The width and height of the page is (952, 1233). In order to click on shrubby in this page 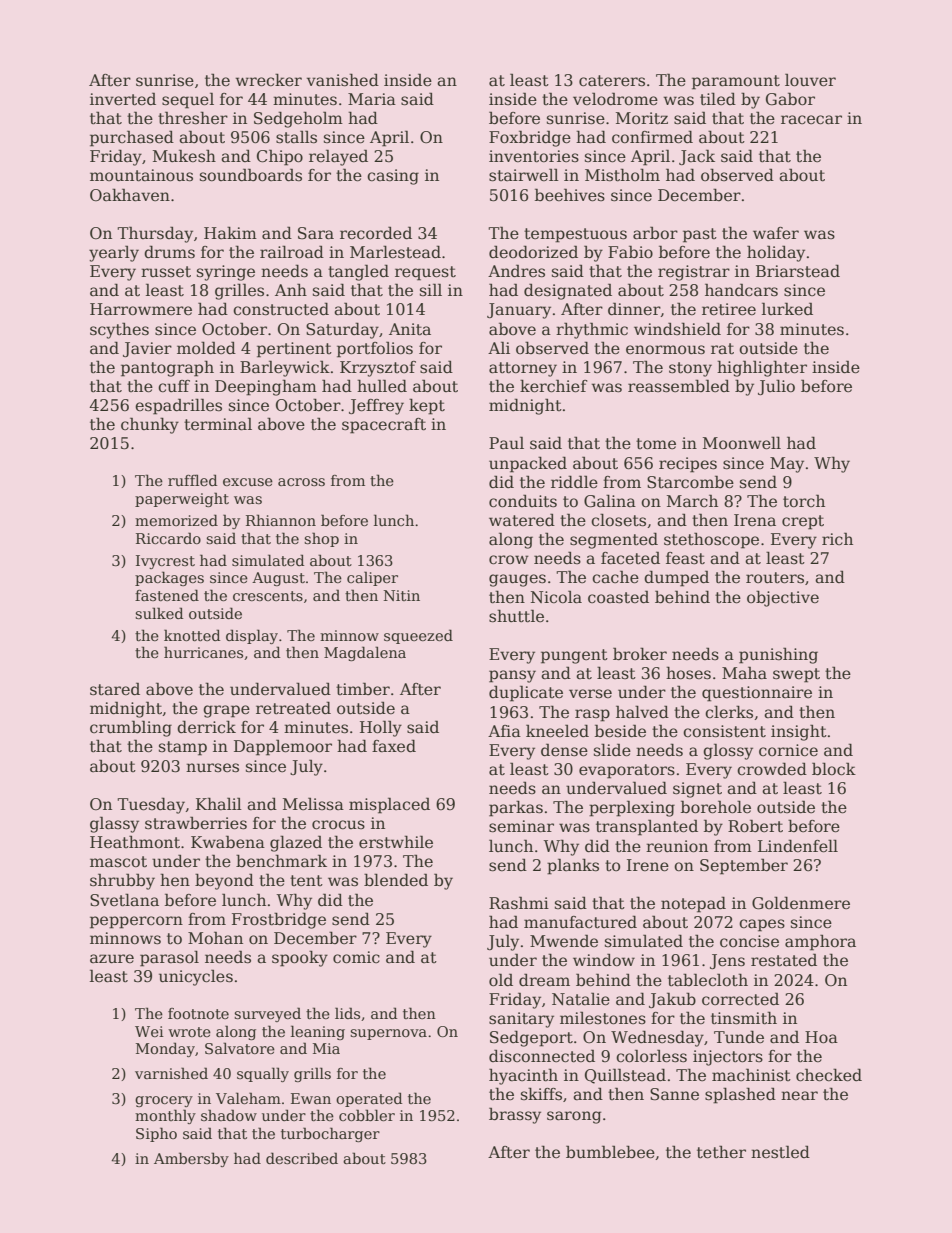, I will do `click(122, 881)`.
